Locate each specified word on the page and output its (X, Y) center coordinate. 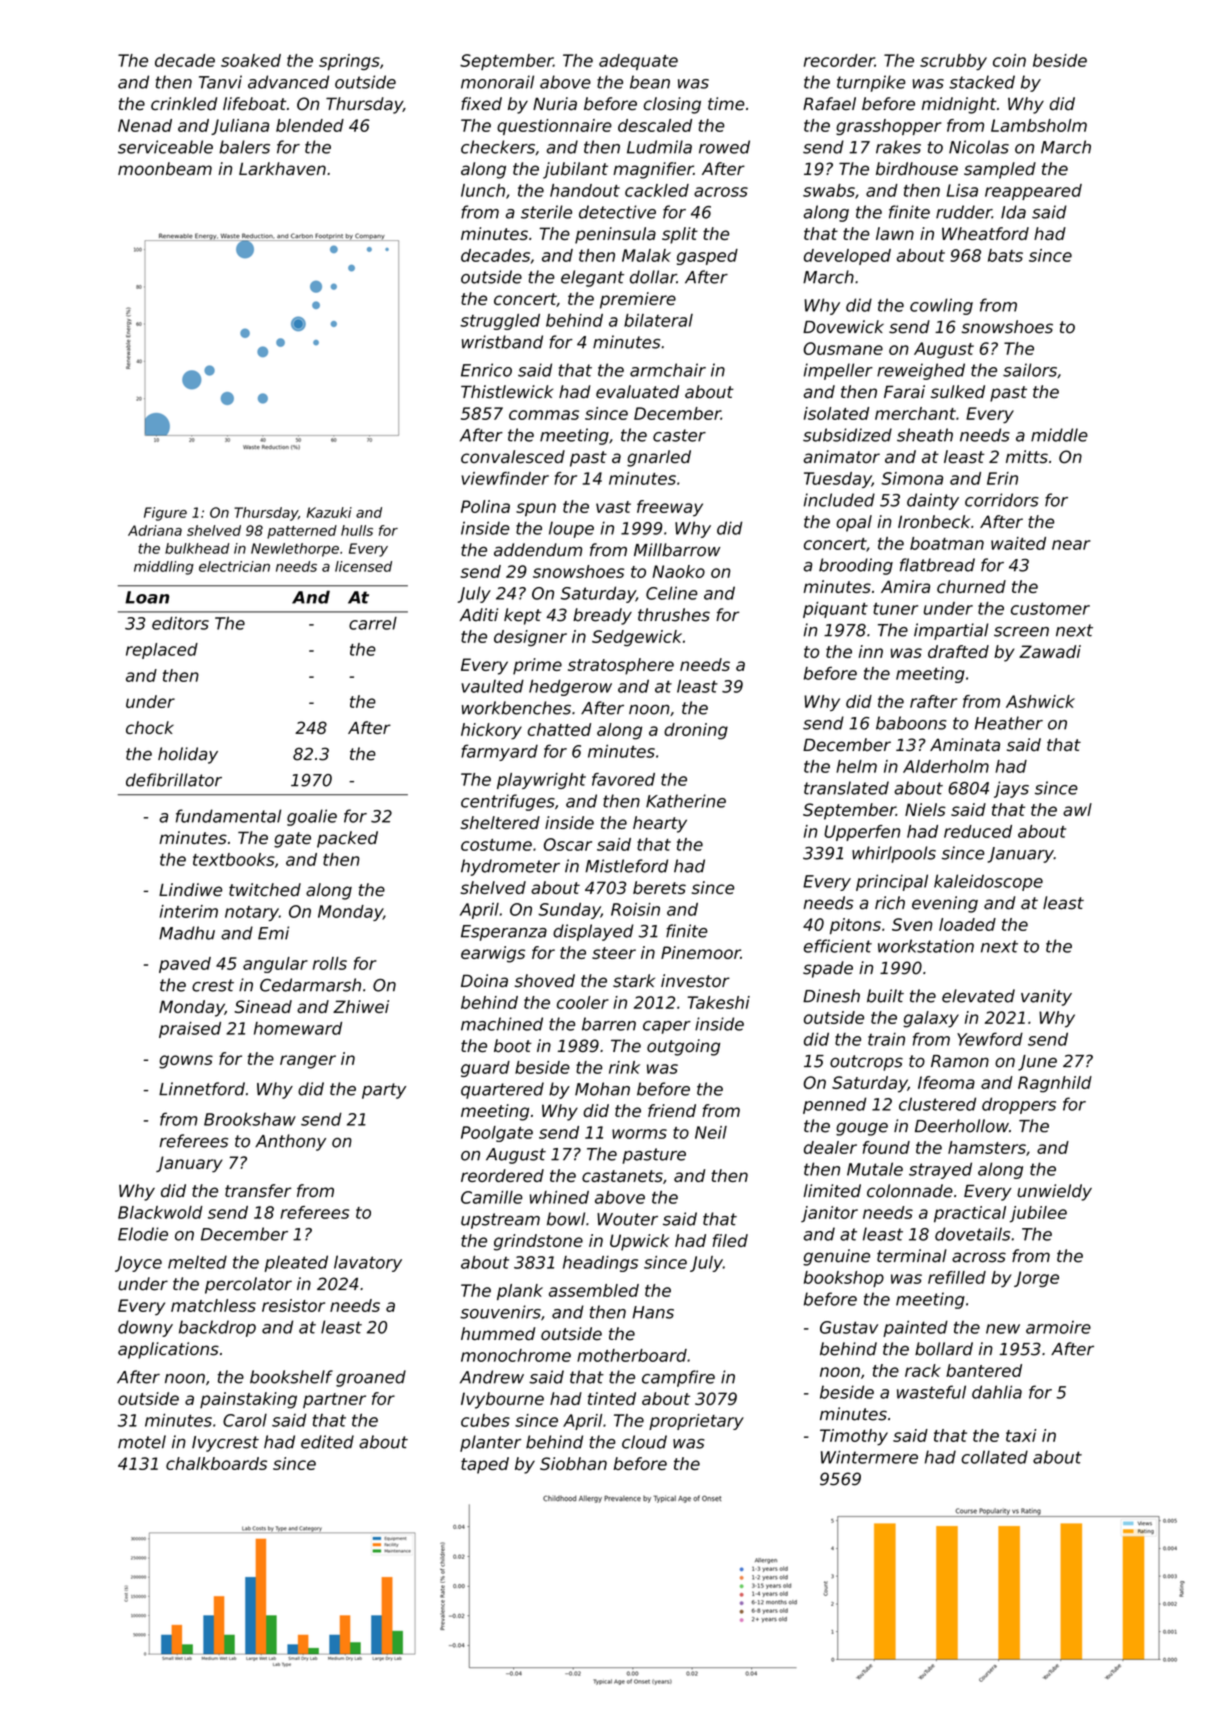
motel (142, 1442)
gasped (707, 257)
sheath (925, 435)
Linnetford (202, 1089)
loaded (967, 924)
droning (696, 731)
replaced (162, 651)
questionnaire (554, 127)
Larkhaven (282, 169)
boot (513, 1046)
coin (1009, 60)
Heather (1009, 723)
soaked (251, 60)
